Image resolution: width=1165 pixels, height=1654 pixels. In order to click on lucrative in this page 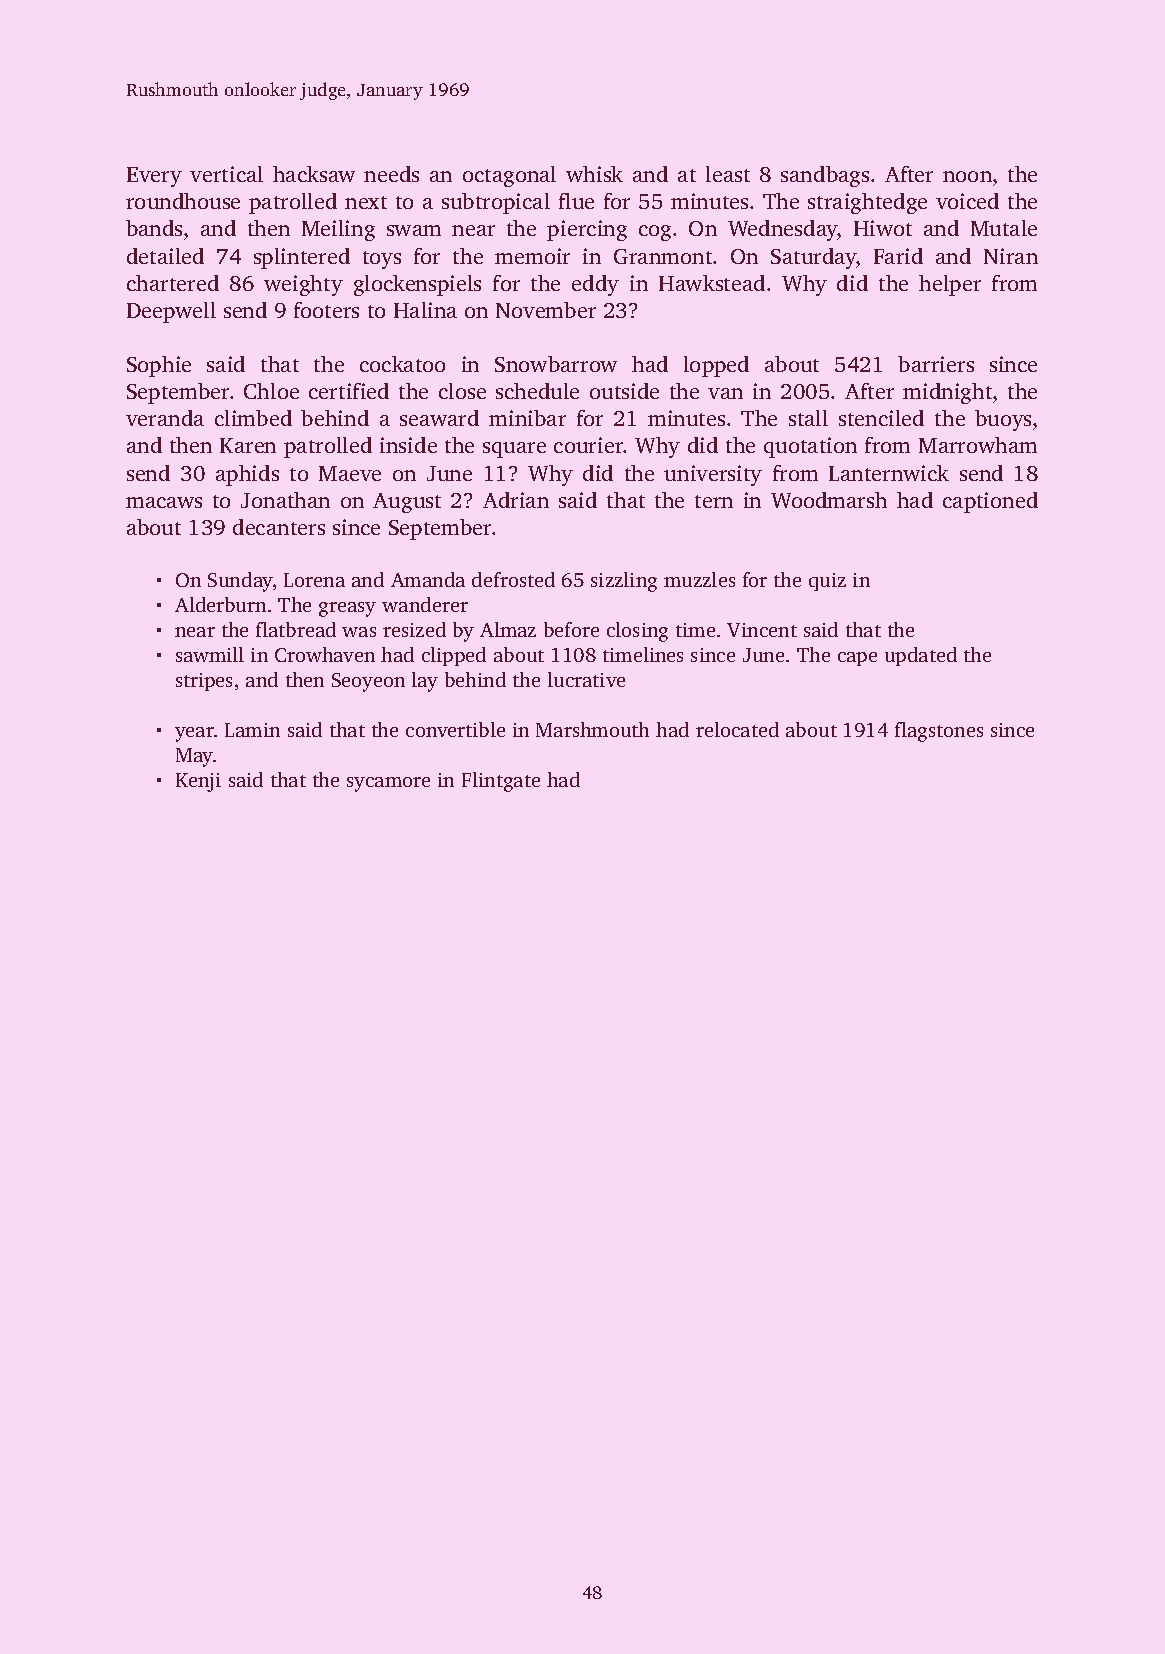, I will do `click(586, 679)`.
